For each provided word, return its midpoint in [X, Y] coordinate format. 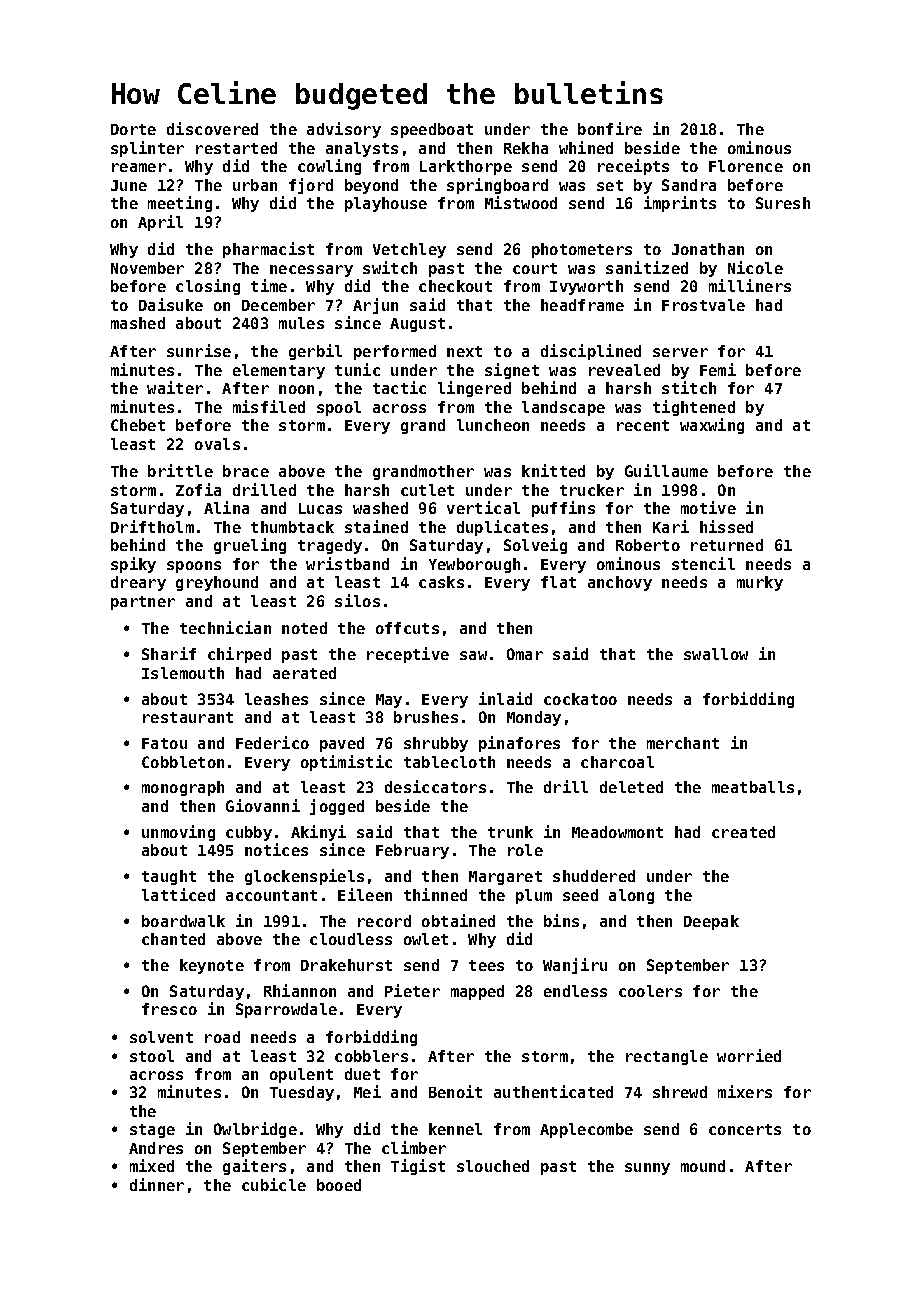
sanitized [647, 267]
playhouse [386, 204]
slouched [493, 1166]
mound [703, 1166]
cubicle [274, 1184]
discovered [212, 128]
